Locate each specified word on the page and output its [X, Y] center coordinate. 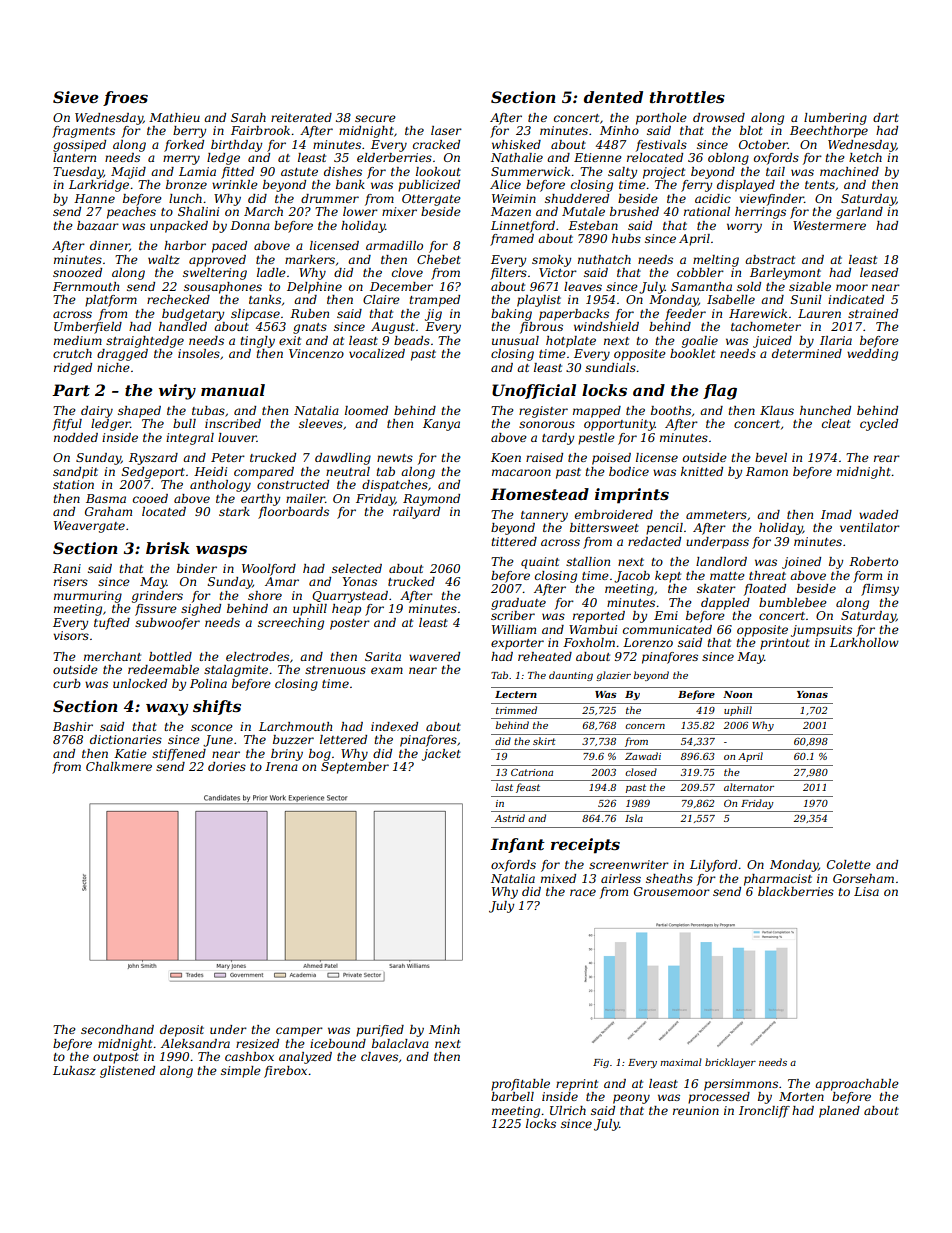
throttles [687, 97]
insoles [199, 353]
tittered [514, 541]
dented [613, 97]
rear [887, 458]
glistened [127, 1072]
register [543, 412]
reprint [577, 1085]
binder [197, 568]
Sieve [76, 97]
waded [878, 514]
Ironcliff [764, 1112]
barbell [512, 1096]
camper [299, 1032]
